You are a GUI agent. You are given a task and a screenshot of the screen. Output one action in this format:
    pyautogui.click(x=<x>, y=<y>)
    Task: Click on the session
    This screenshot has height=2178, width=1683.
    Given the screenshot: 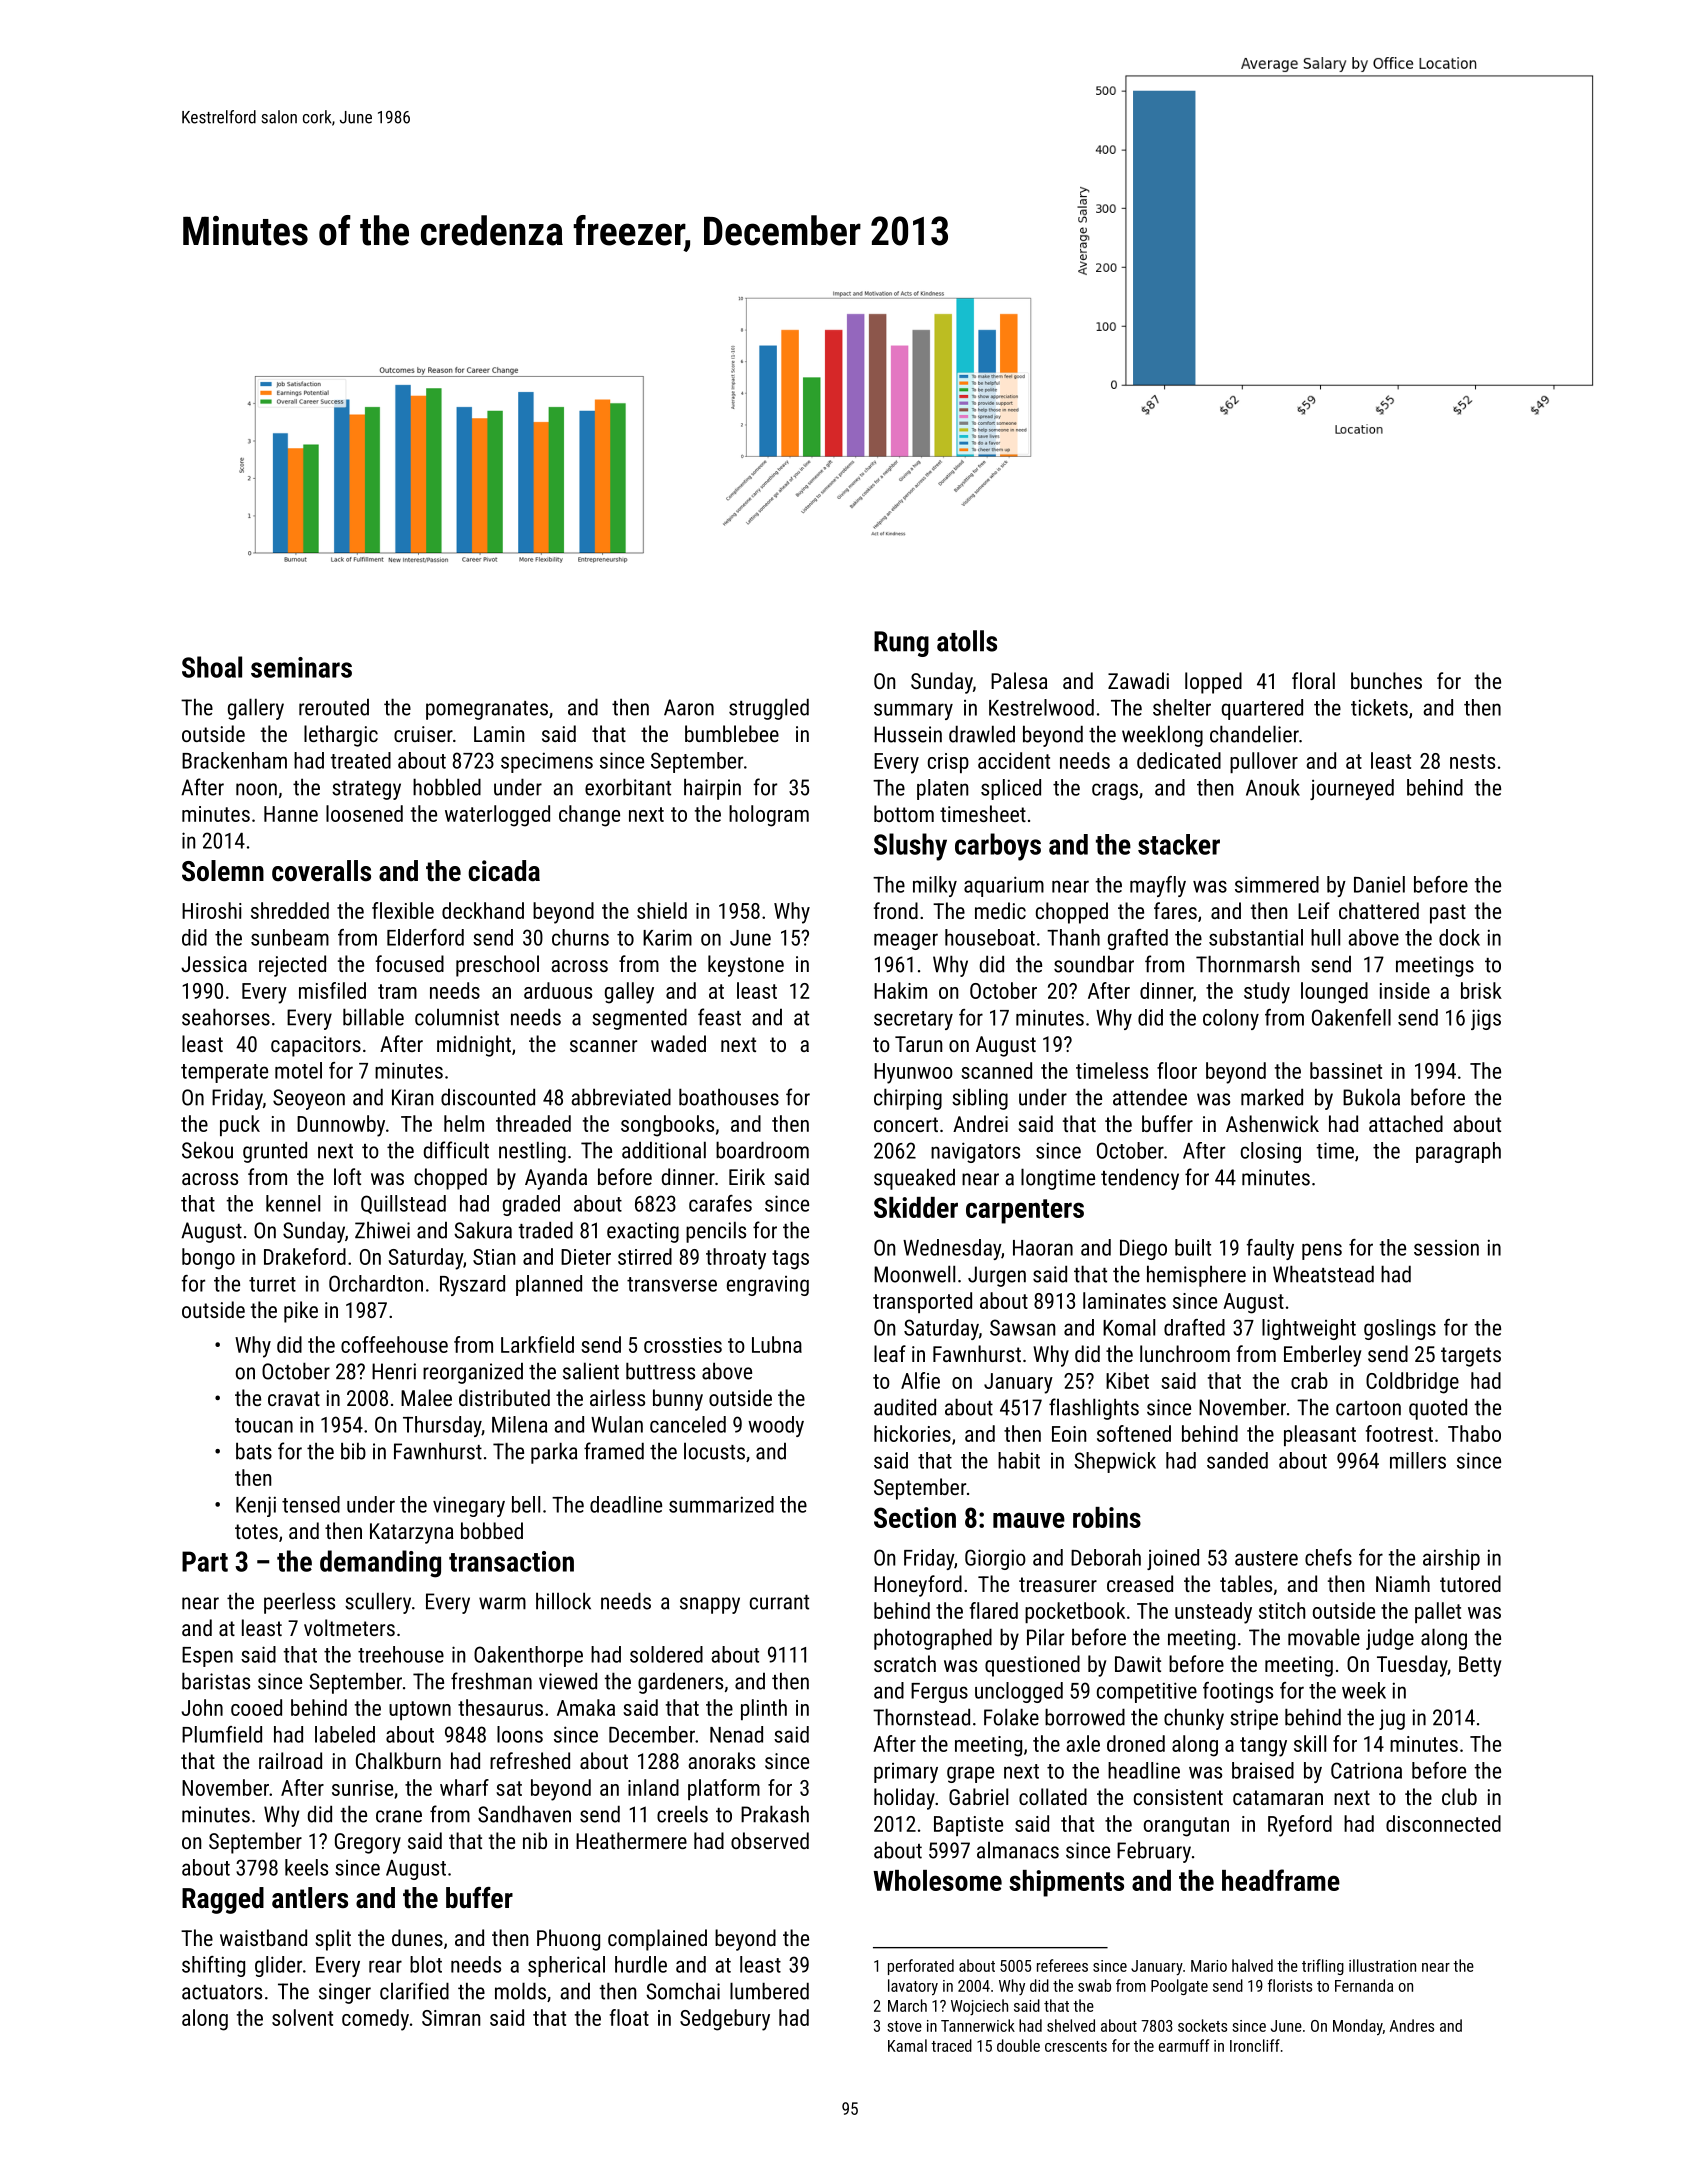 What is the action you would take?
    pyautogui.click(x=1446, y=1248)
